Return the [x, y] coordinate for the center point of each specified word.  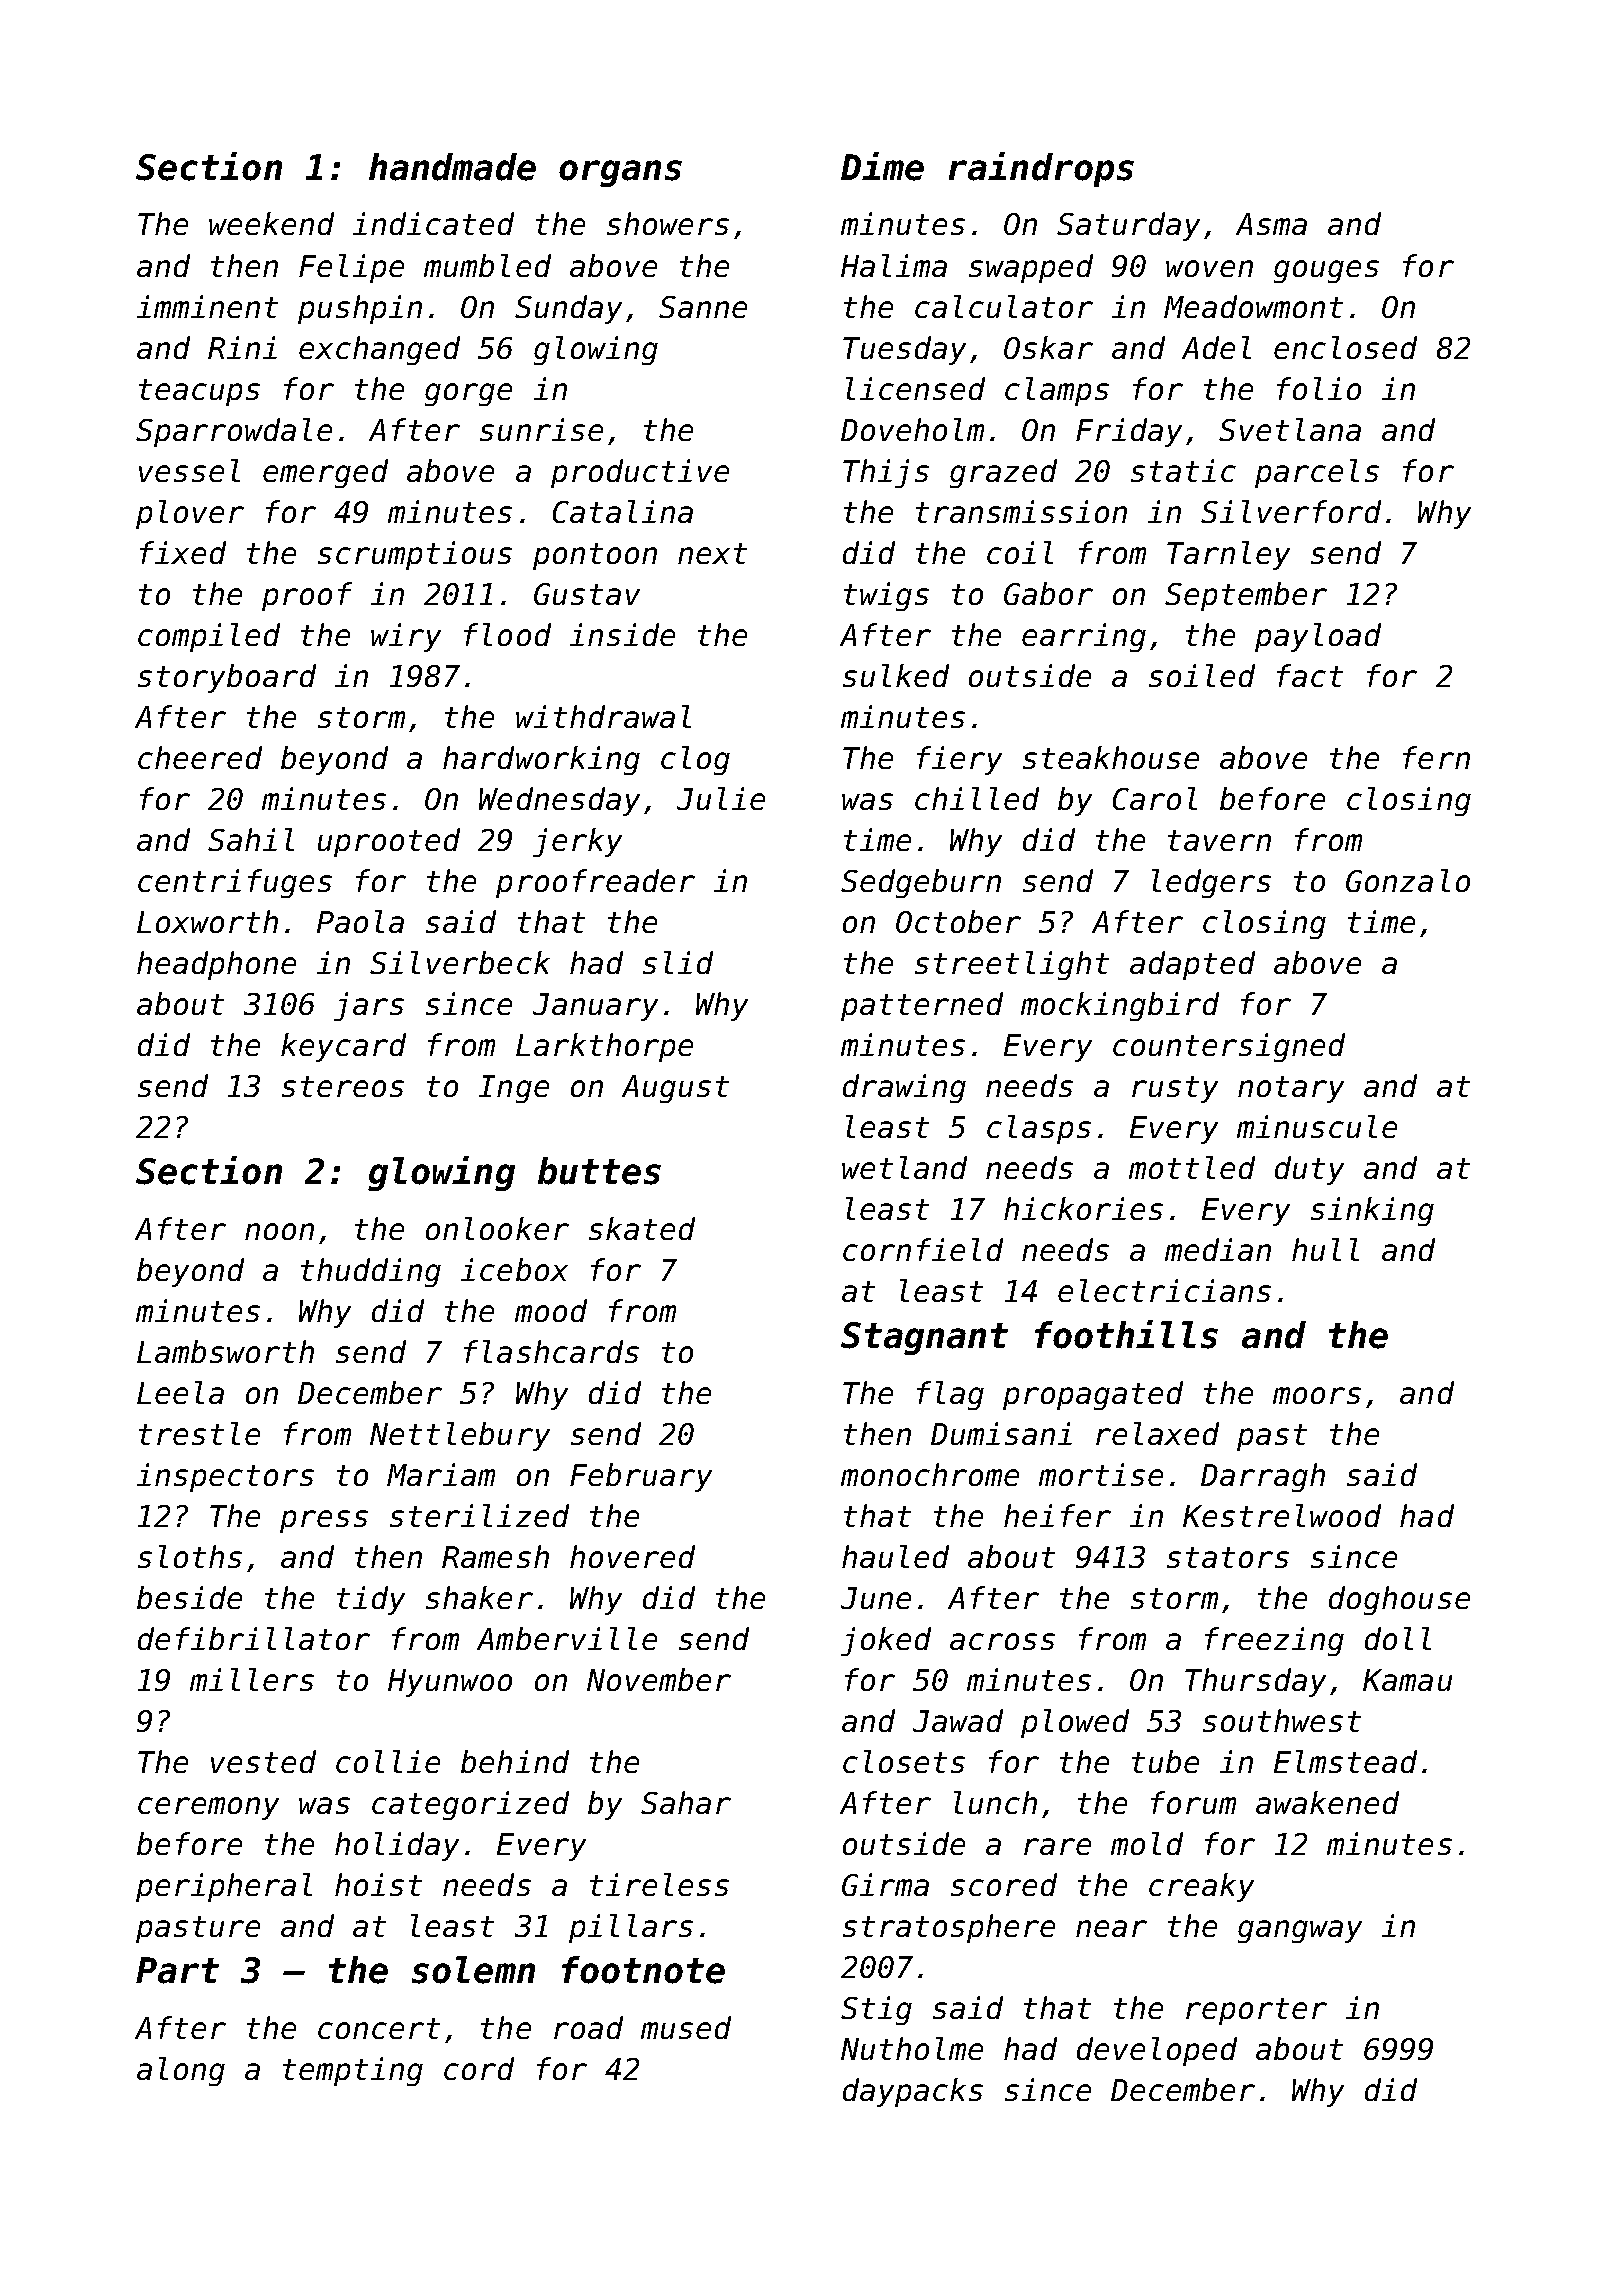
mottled [1192, 1167]
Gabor [1048, 593]
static [1183, 470]
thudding [371, 1272]
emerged [325, 473]
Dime [882, 166]
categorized [470, 1805]
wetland [904, 1167]
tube [1165, 1761]
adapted [1192, 965]
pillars [631, 1928]
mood [551, 1310]
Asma [1271, 224]
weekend [271, 223]
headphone [216, 965]
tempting [353, 2071]
